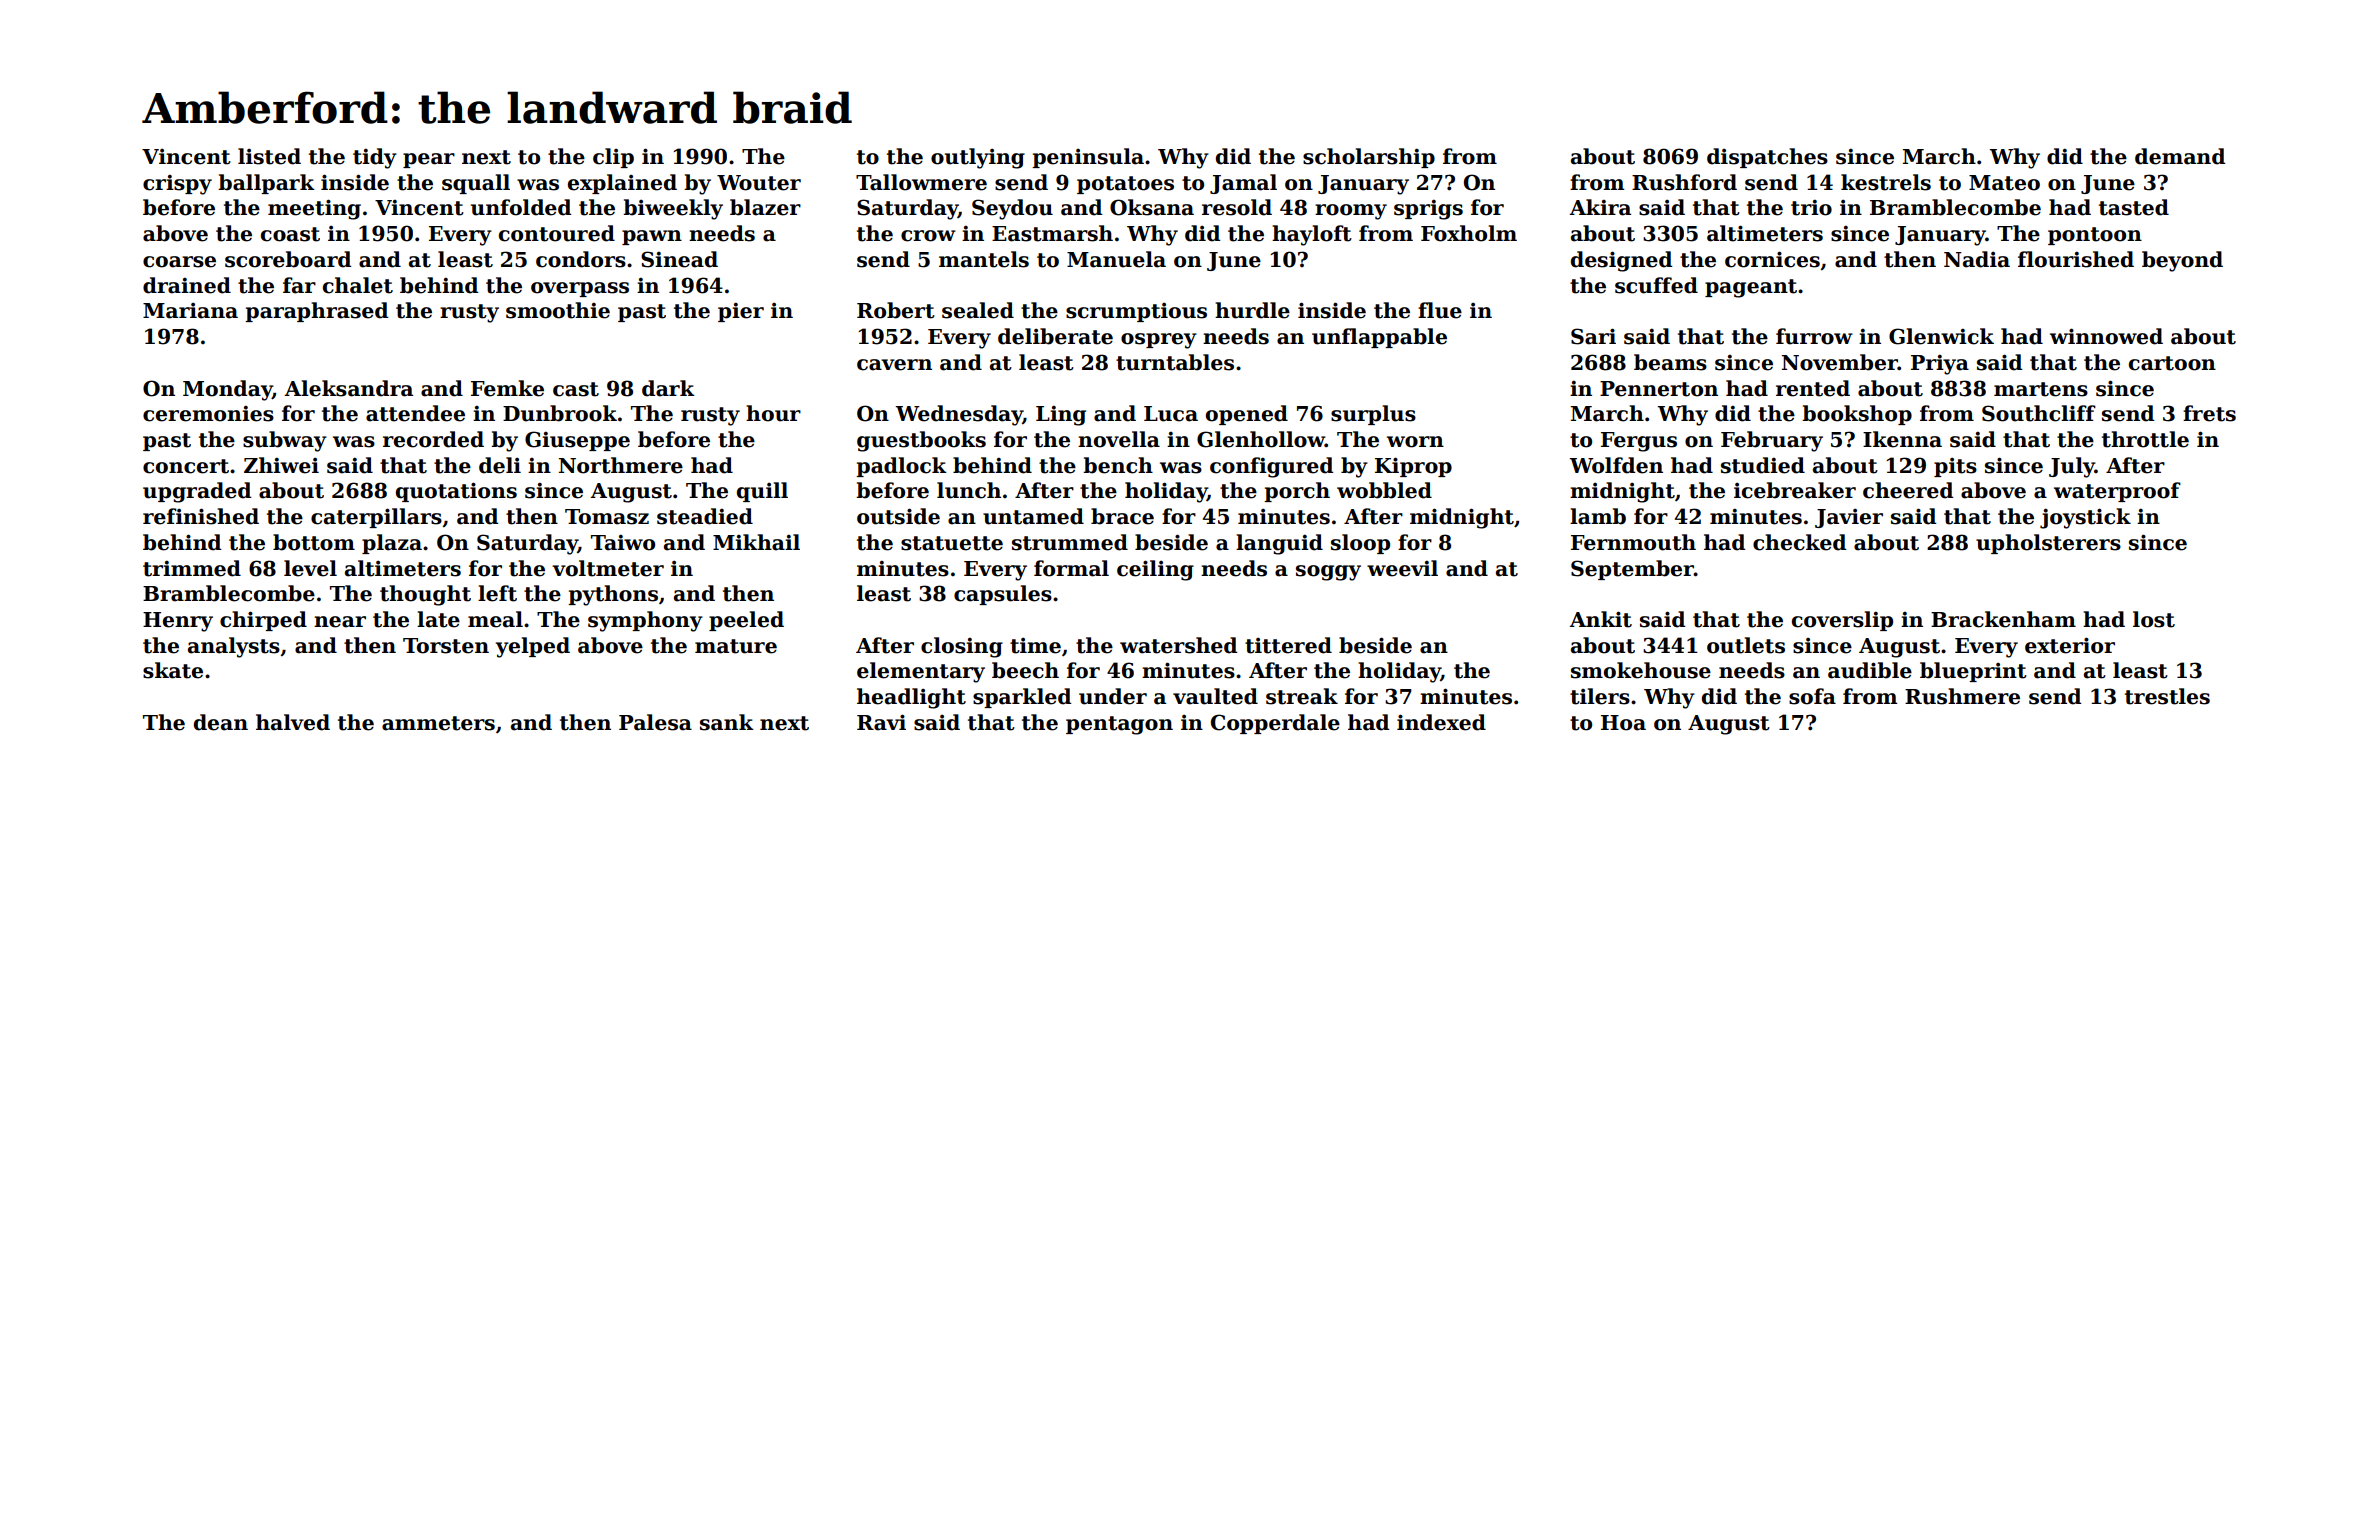 The width and height of the image is (2380, 1540). I want to click on Ravi, so click(881, 722).
